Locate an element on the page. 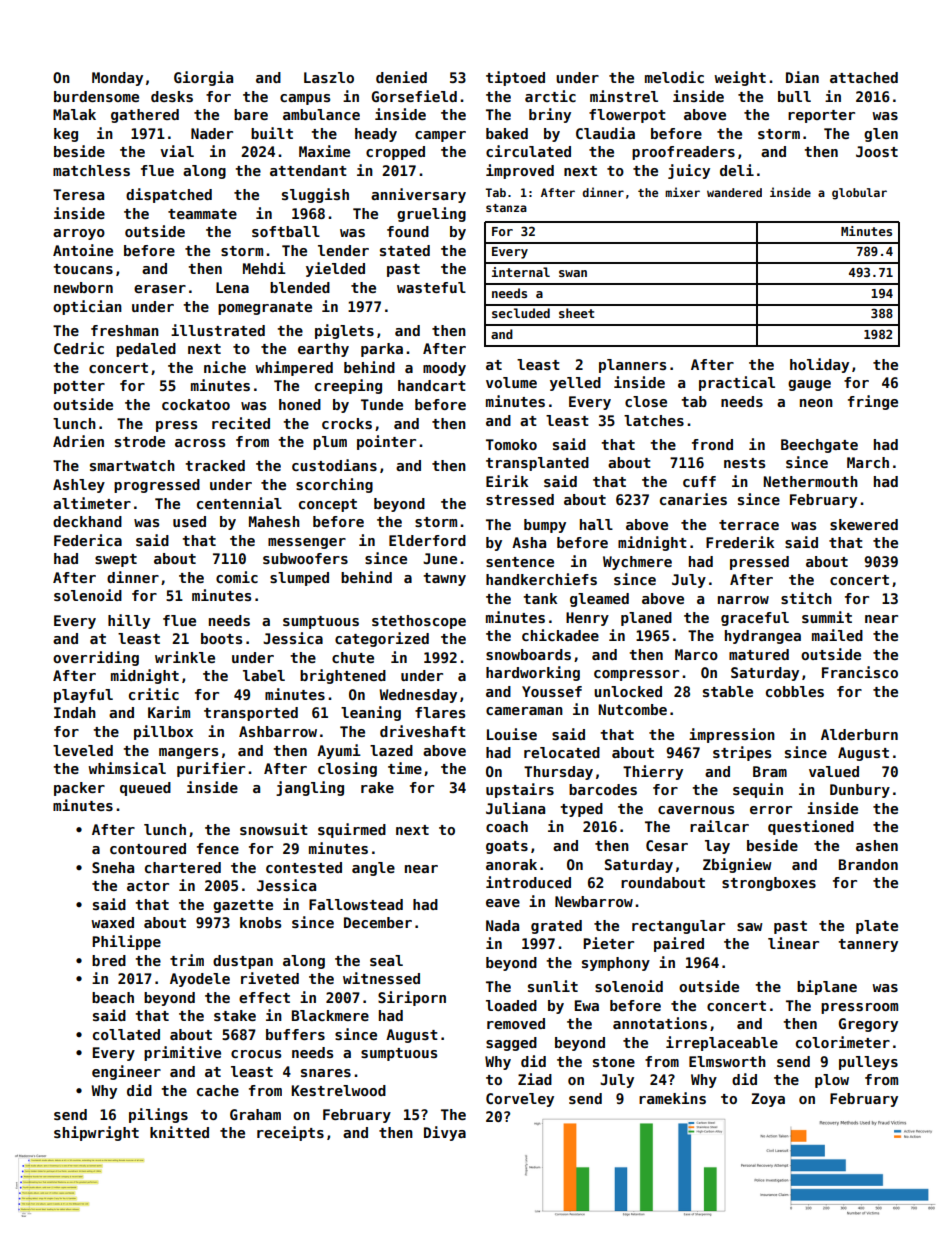  Graham is located at coordinates (255, 1114).
